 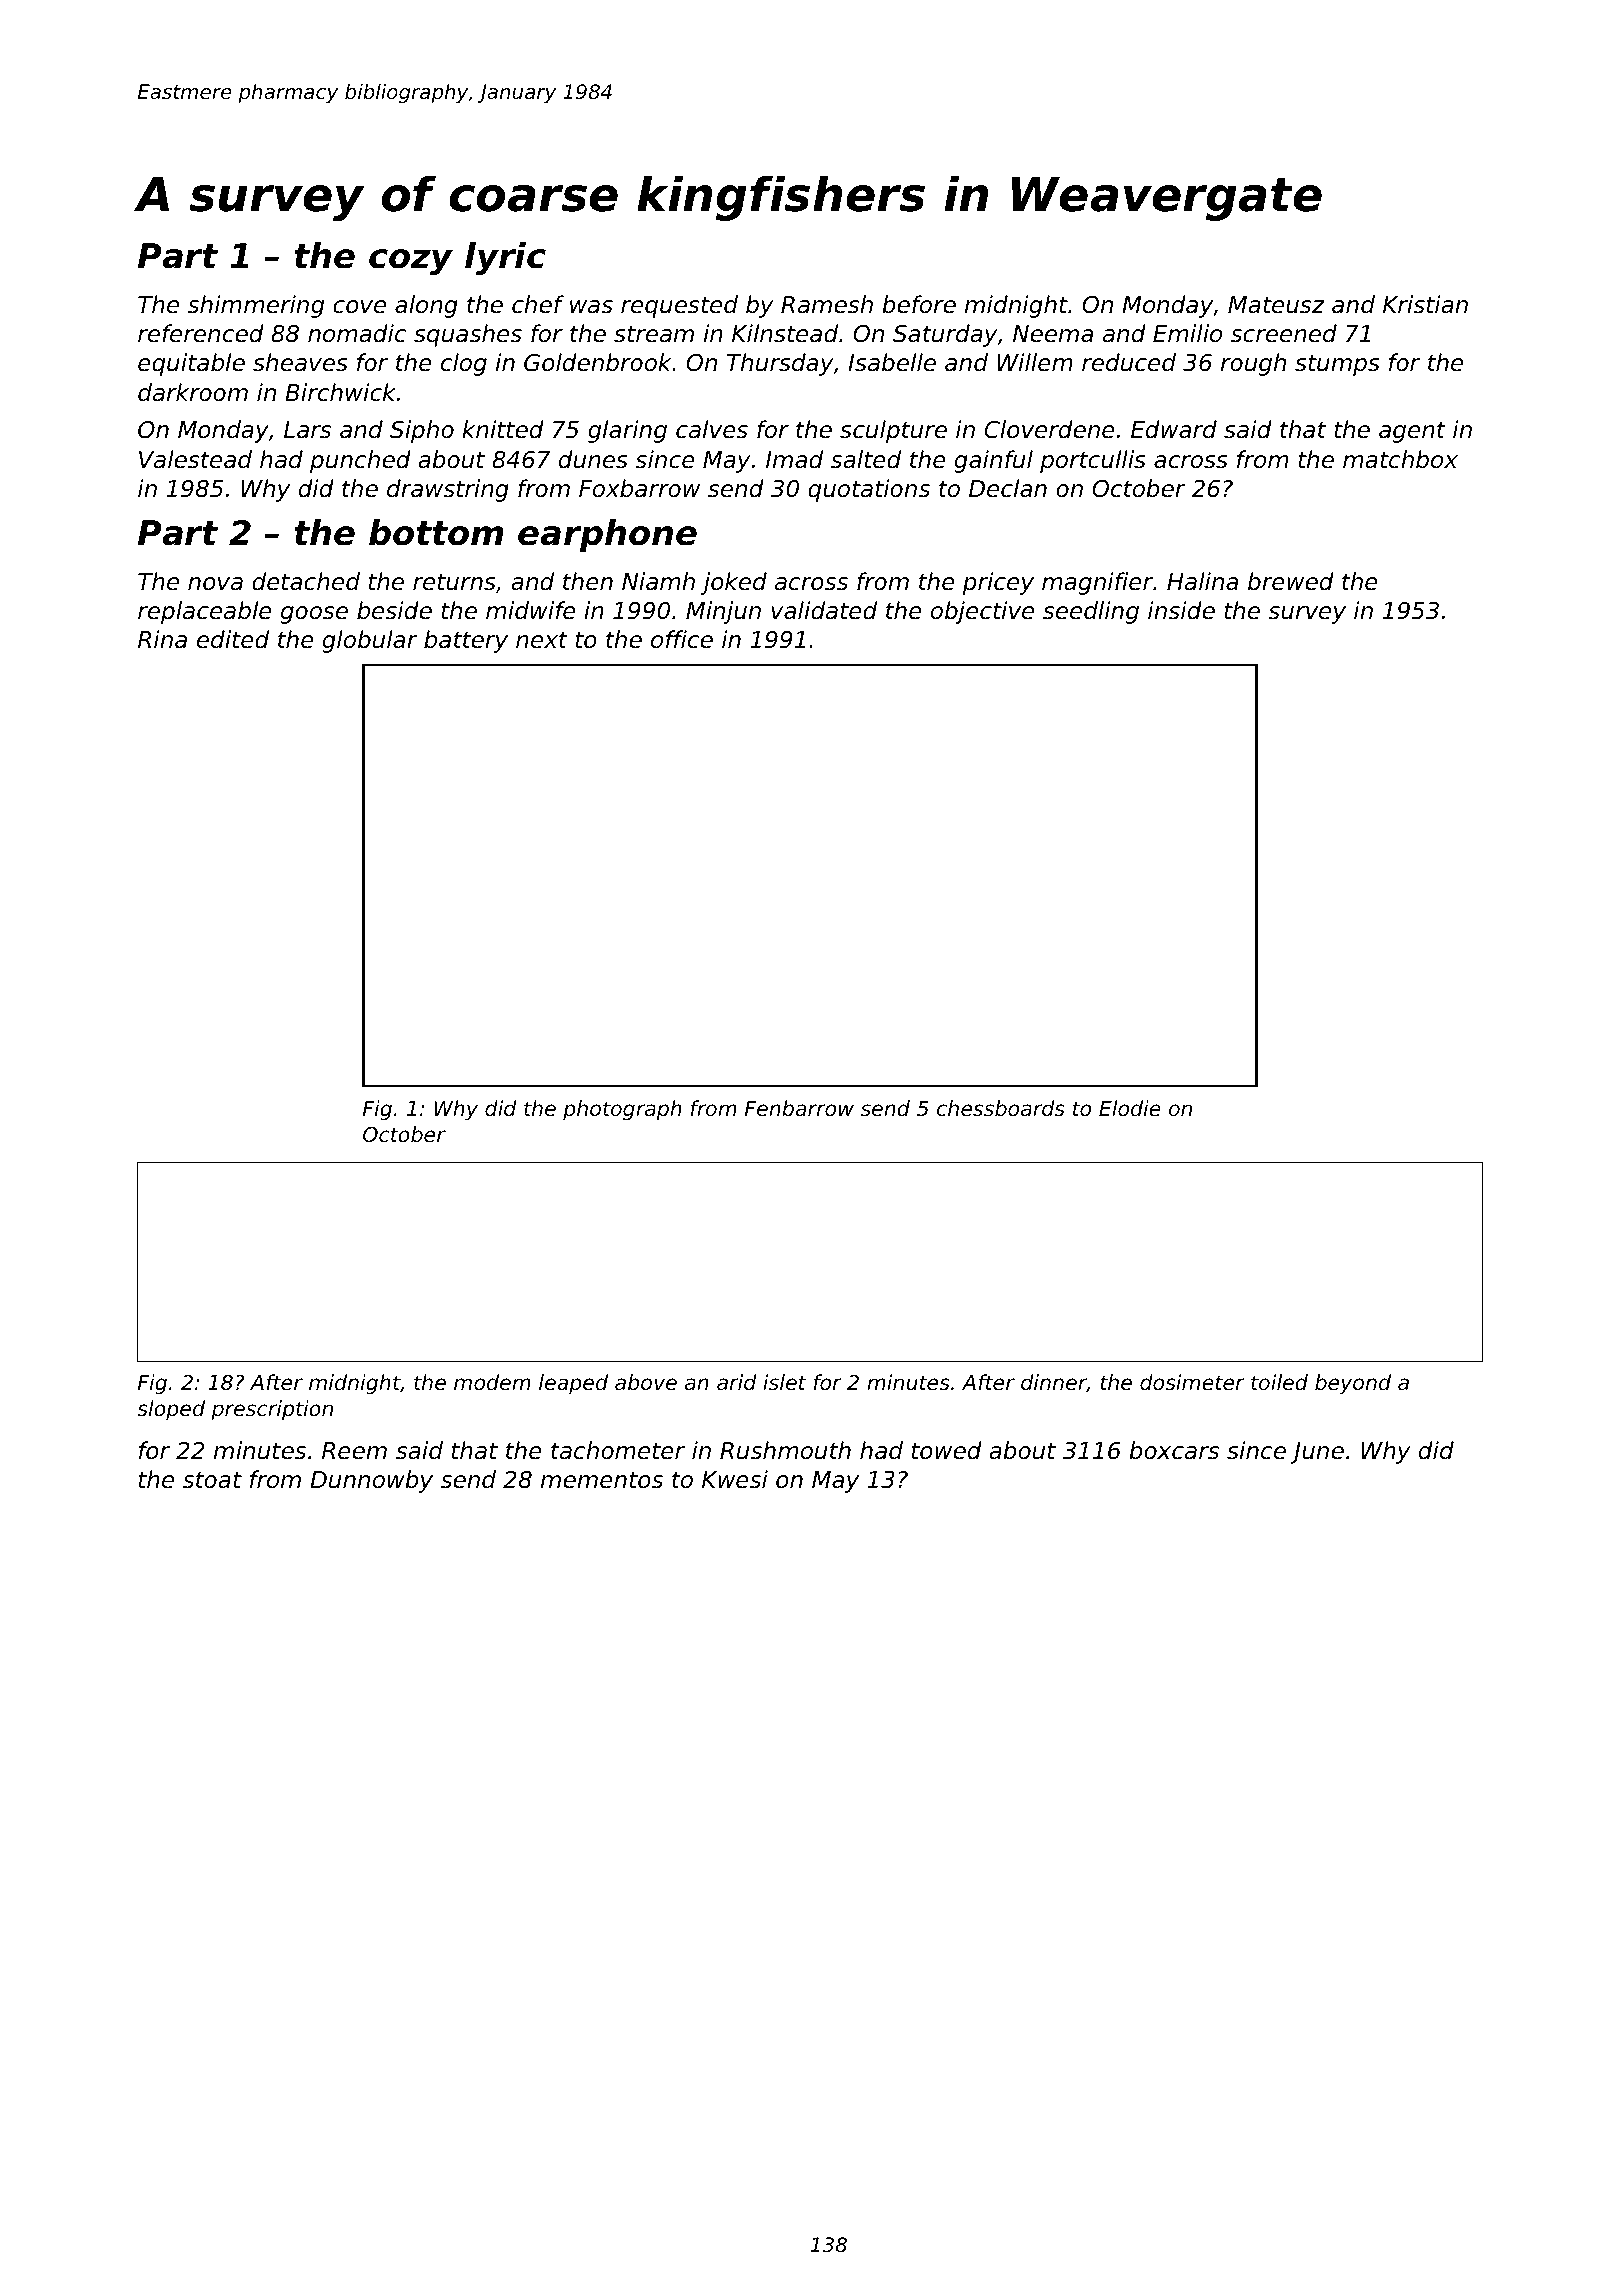 I want to click on brewed, so click(x=1291, y=581).
